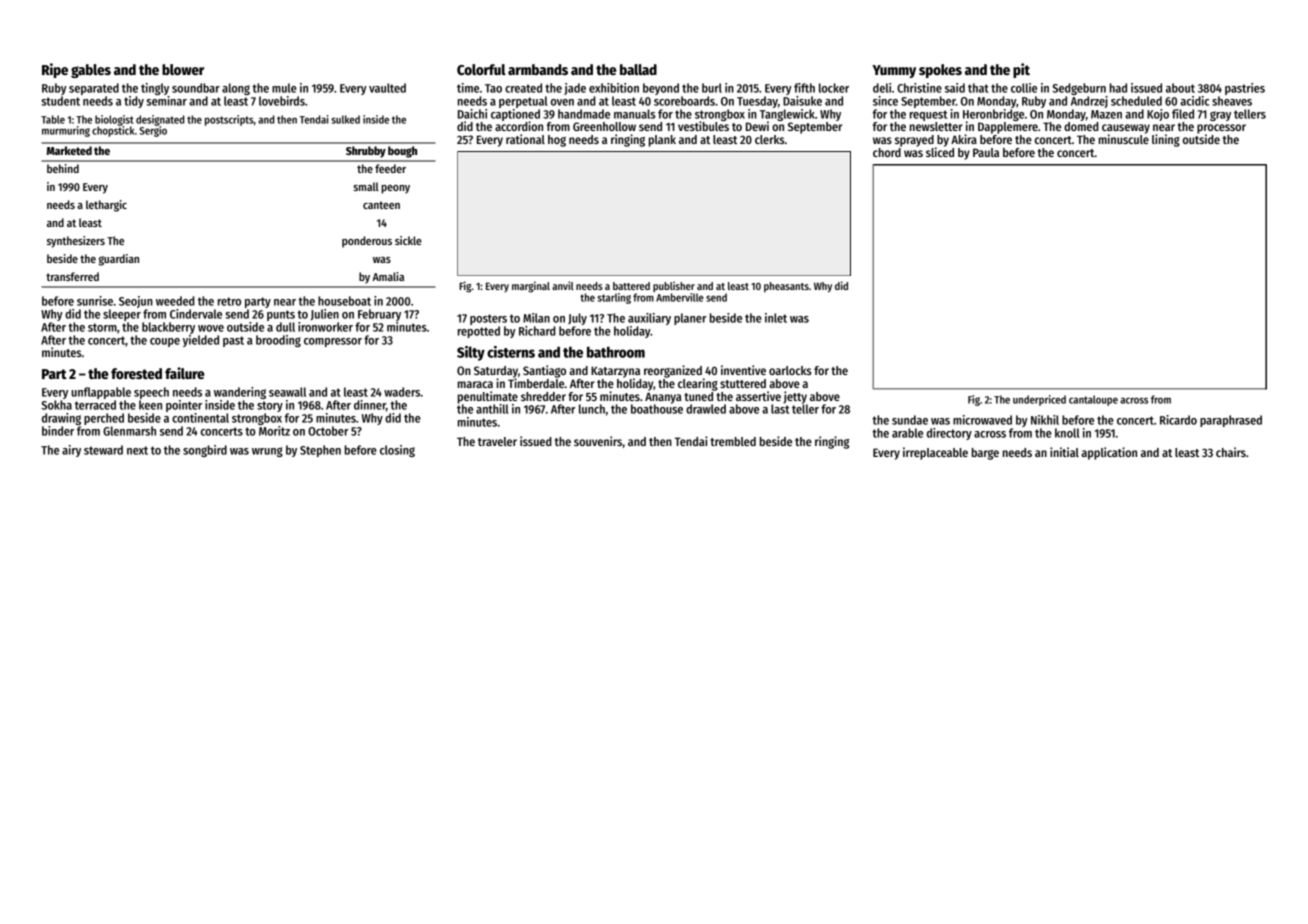 The height and width of the screenshot is (924, 1308). What do you see at coordinates (1021, 70) in the screenshot?
I see `pit` at bounding box center [1021, 70].
